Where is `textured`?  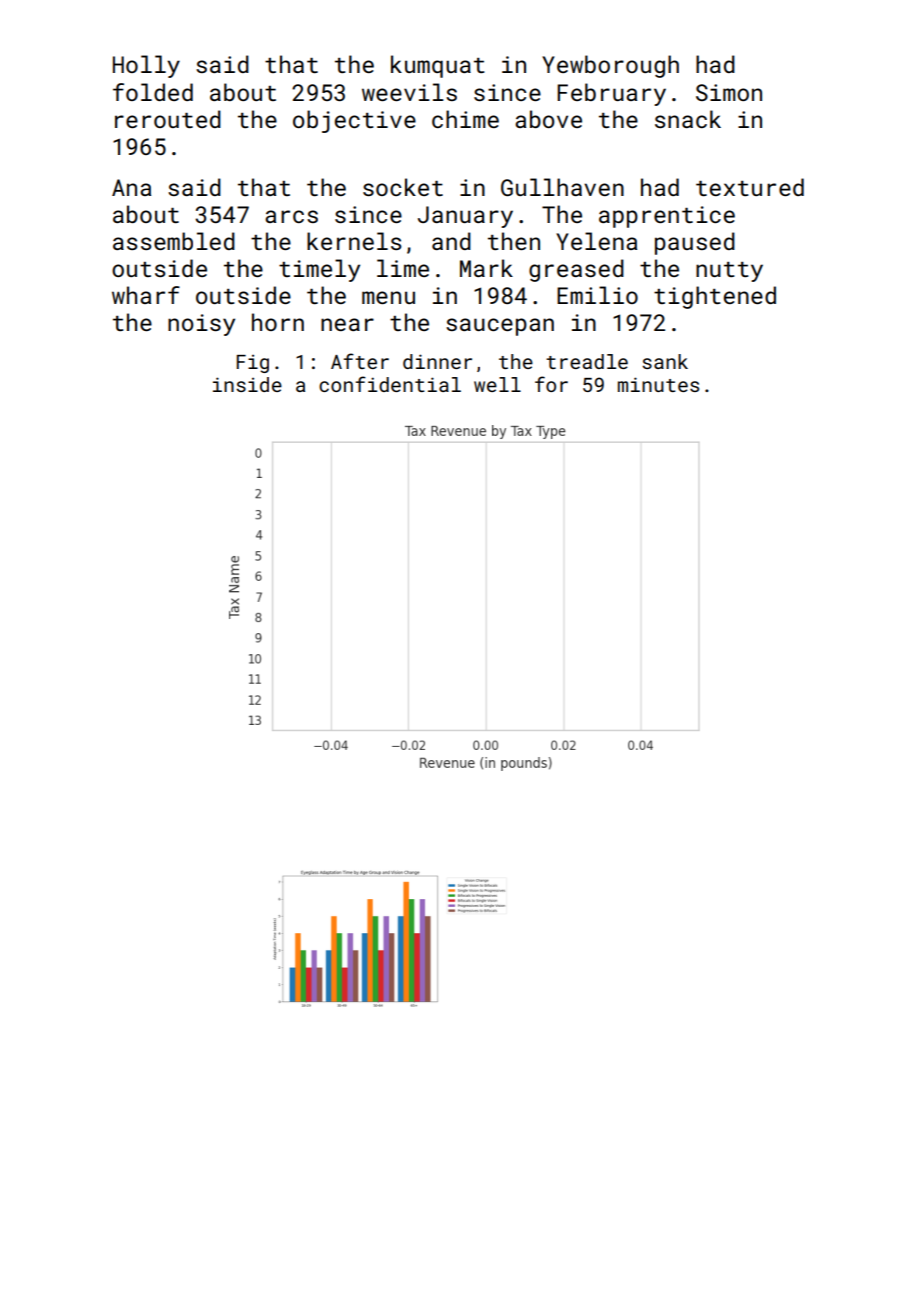 textured is located at coordinates (750, 187).
